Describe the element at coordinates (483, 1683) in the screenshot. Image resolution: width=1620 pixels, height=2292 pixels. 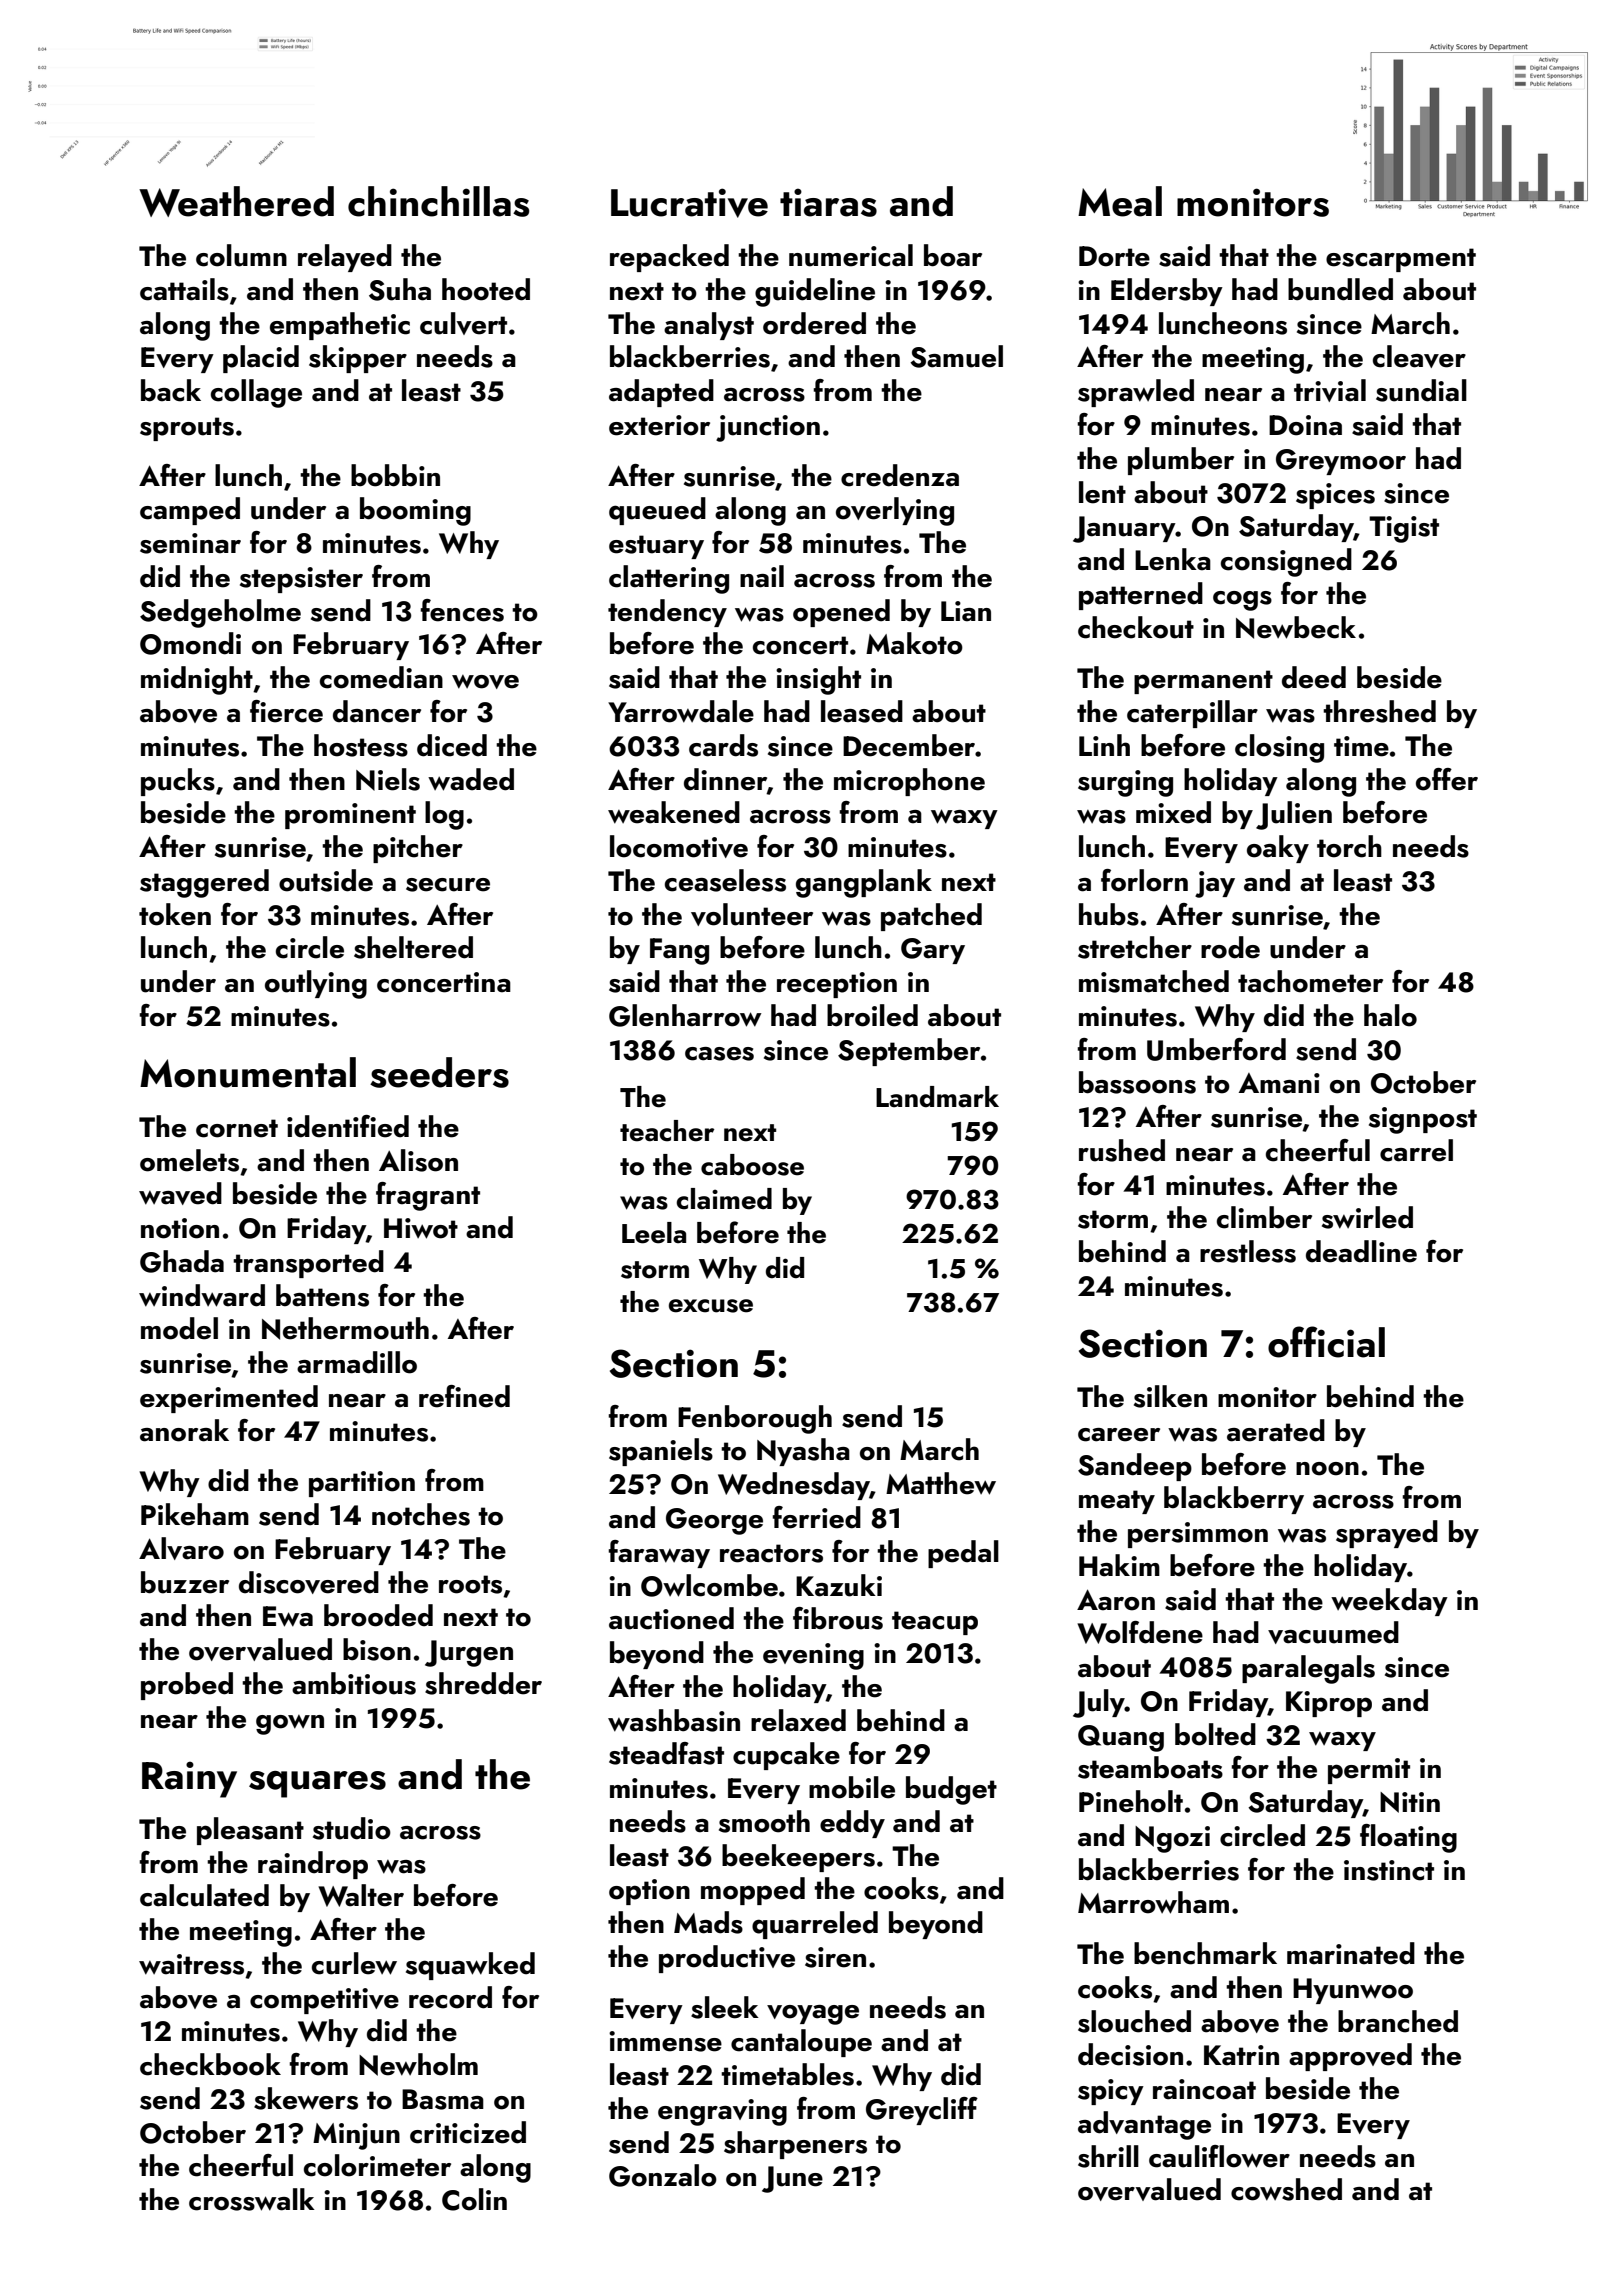
I see `shredder` at that location.
